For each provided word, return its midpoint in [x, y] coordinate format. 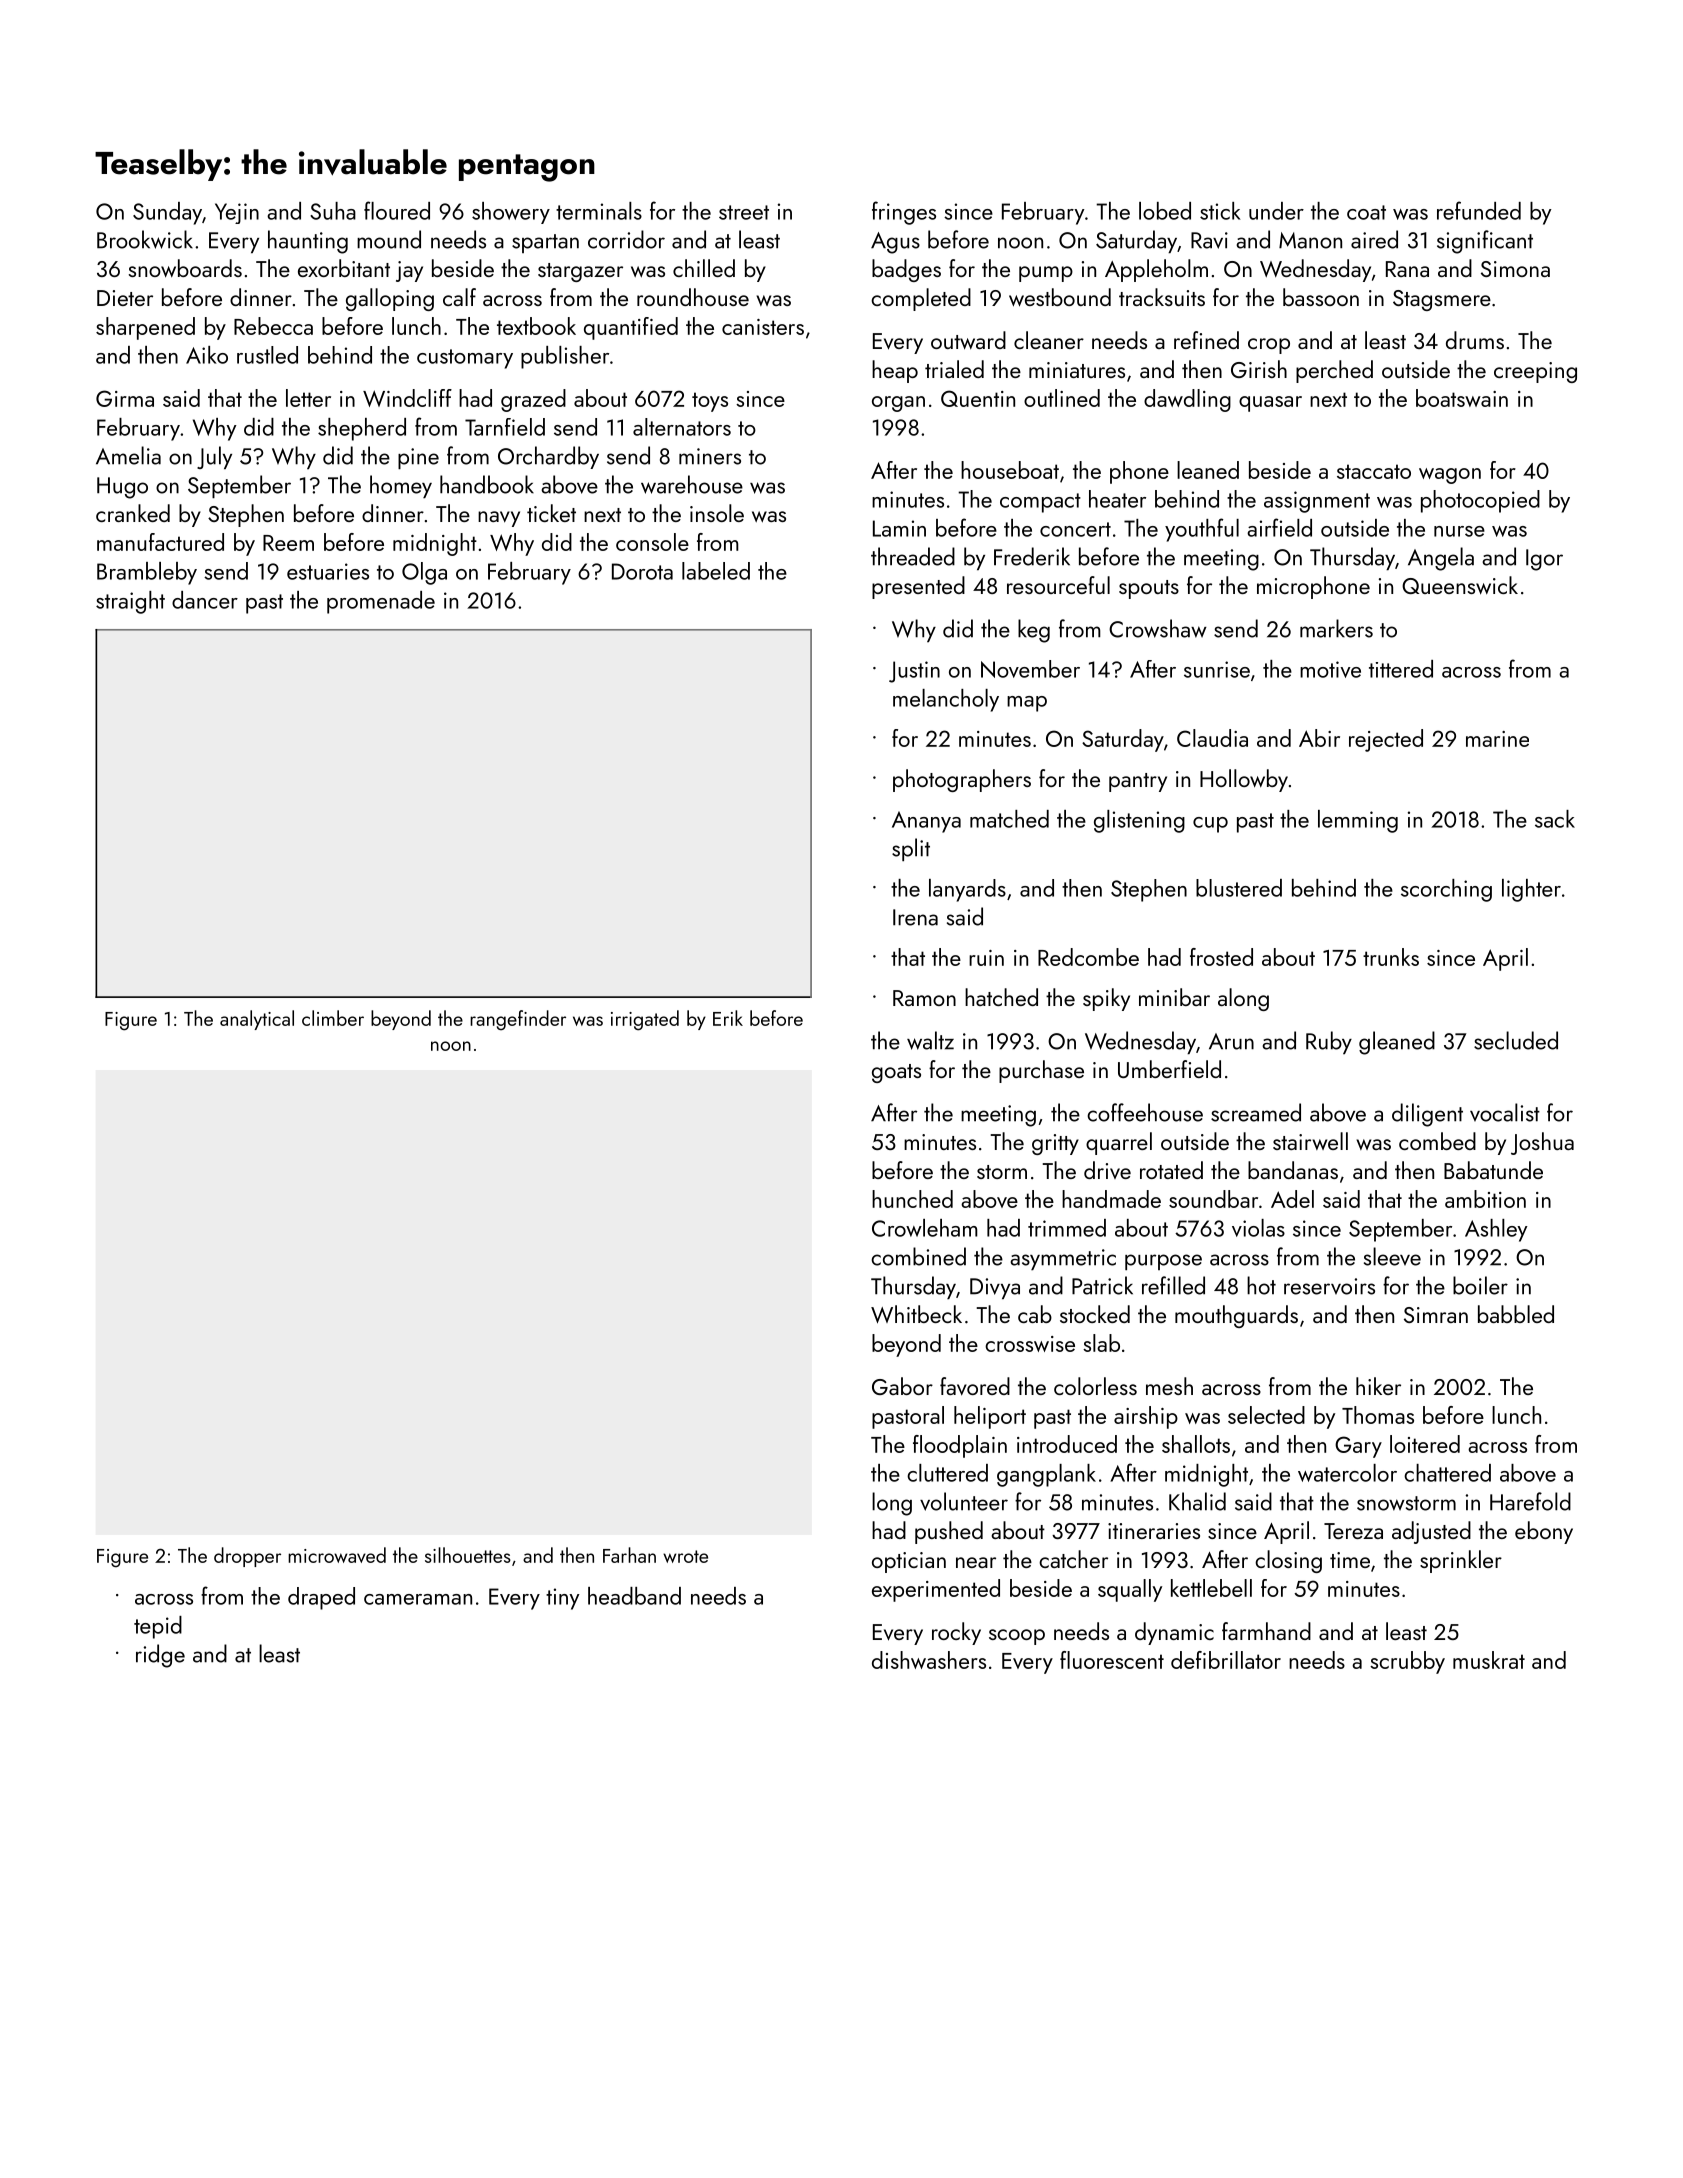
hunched [912, 1199]
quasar [1270, 404]
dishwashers [929, 1660]
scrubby [1407, 1662]
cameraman [418, 1599]
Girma [125, 398]
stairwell [1310, 1141]
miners [710, 456]
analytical [257, 1020]
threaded [913, 556]
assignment [1317, 502]
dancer [205, 600]
